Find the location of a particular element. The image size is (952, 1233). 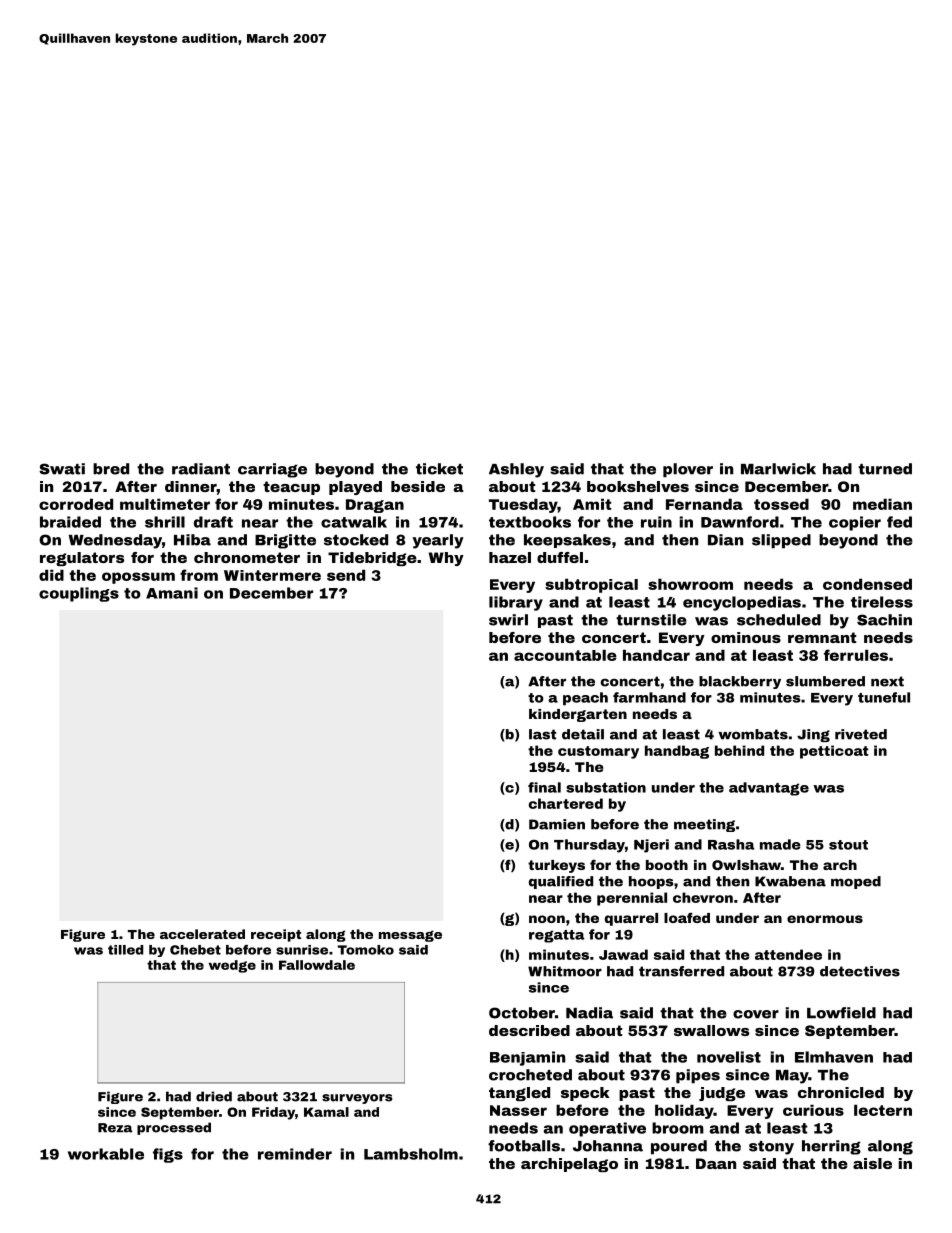

lectern is located at coordinates (883, 1110).
